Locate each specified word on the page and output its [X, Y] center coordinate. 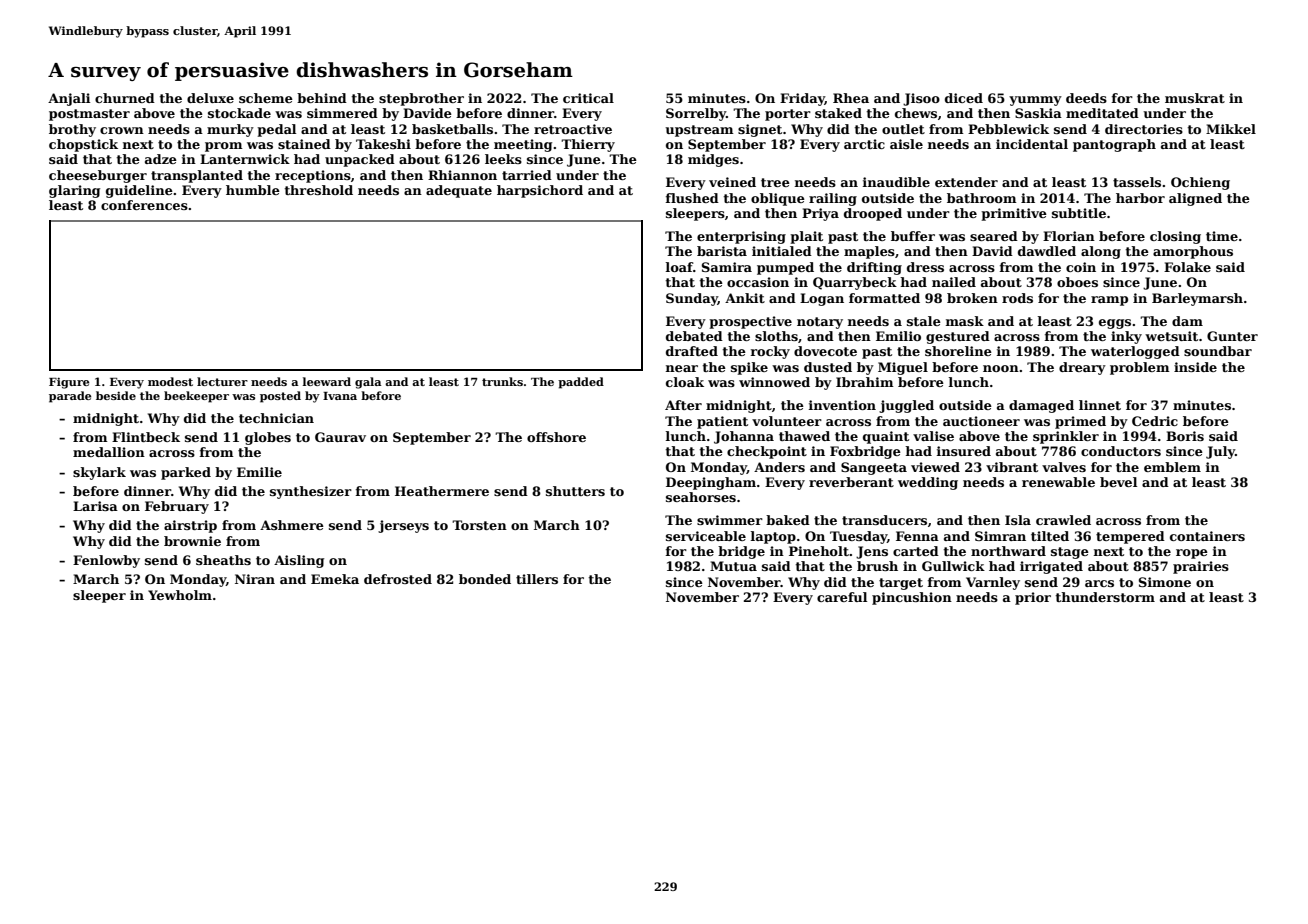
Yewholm [180, 595]
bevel [1118, 482]
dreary [1082, 368]
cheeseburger [98, 176]
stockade [239, 113]
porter [788, 115]
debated [694, 336]
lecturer [222, 381]
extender [966, 182]
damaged [1041, 406]
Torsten [479, 525]
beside [116, 395]
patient [722, 422]
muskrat [1195, 98]
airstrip [190, 526]
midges [713, 160]
